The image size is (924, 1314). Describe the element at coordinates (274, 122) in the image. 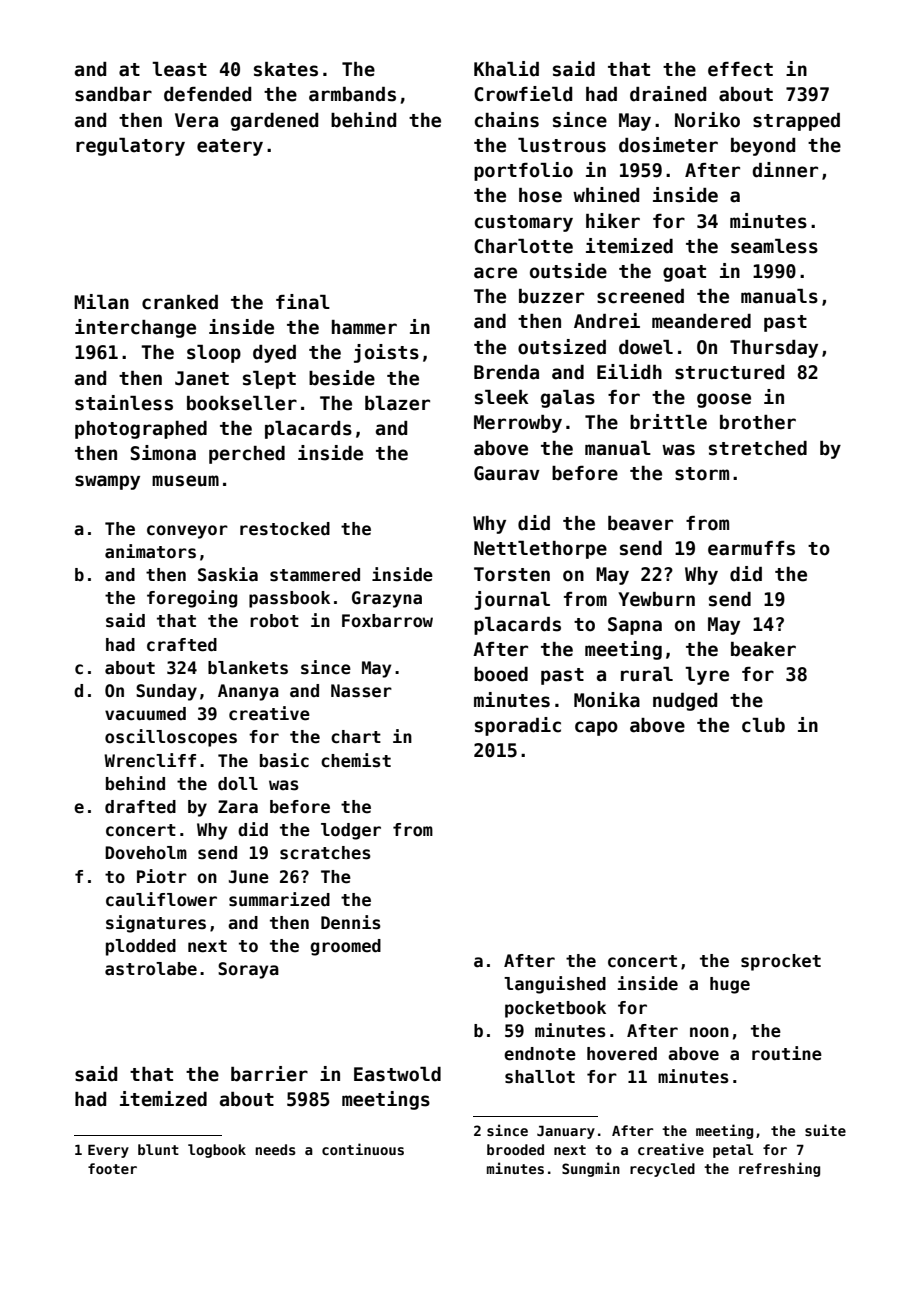

I see `gardened` at that location.
